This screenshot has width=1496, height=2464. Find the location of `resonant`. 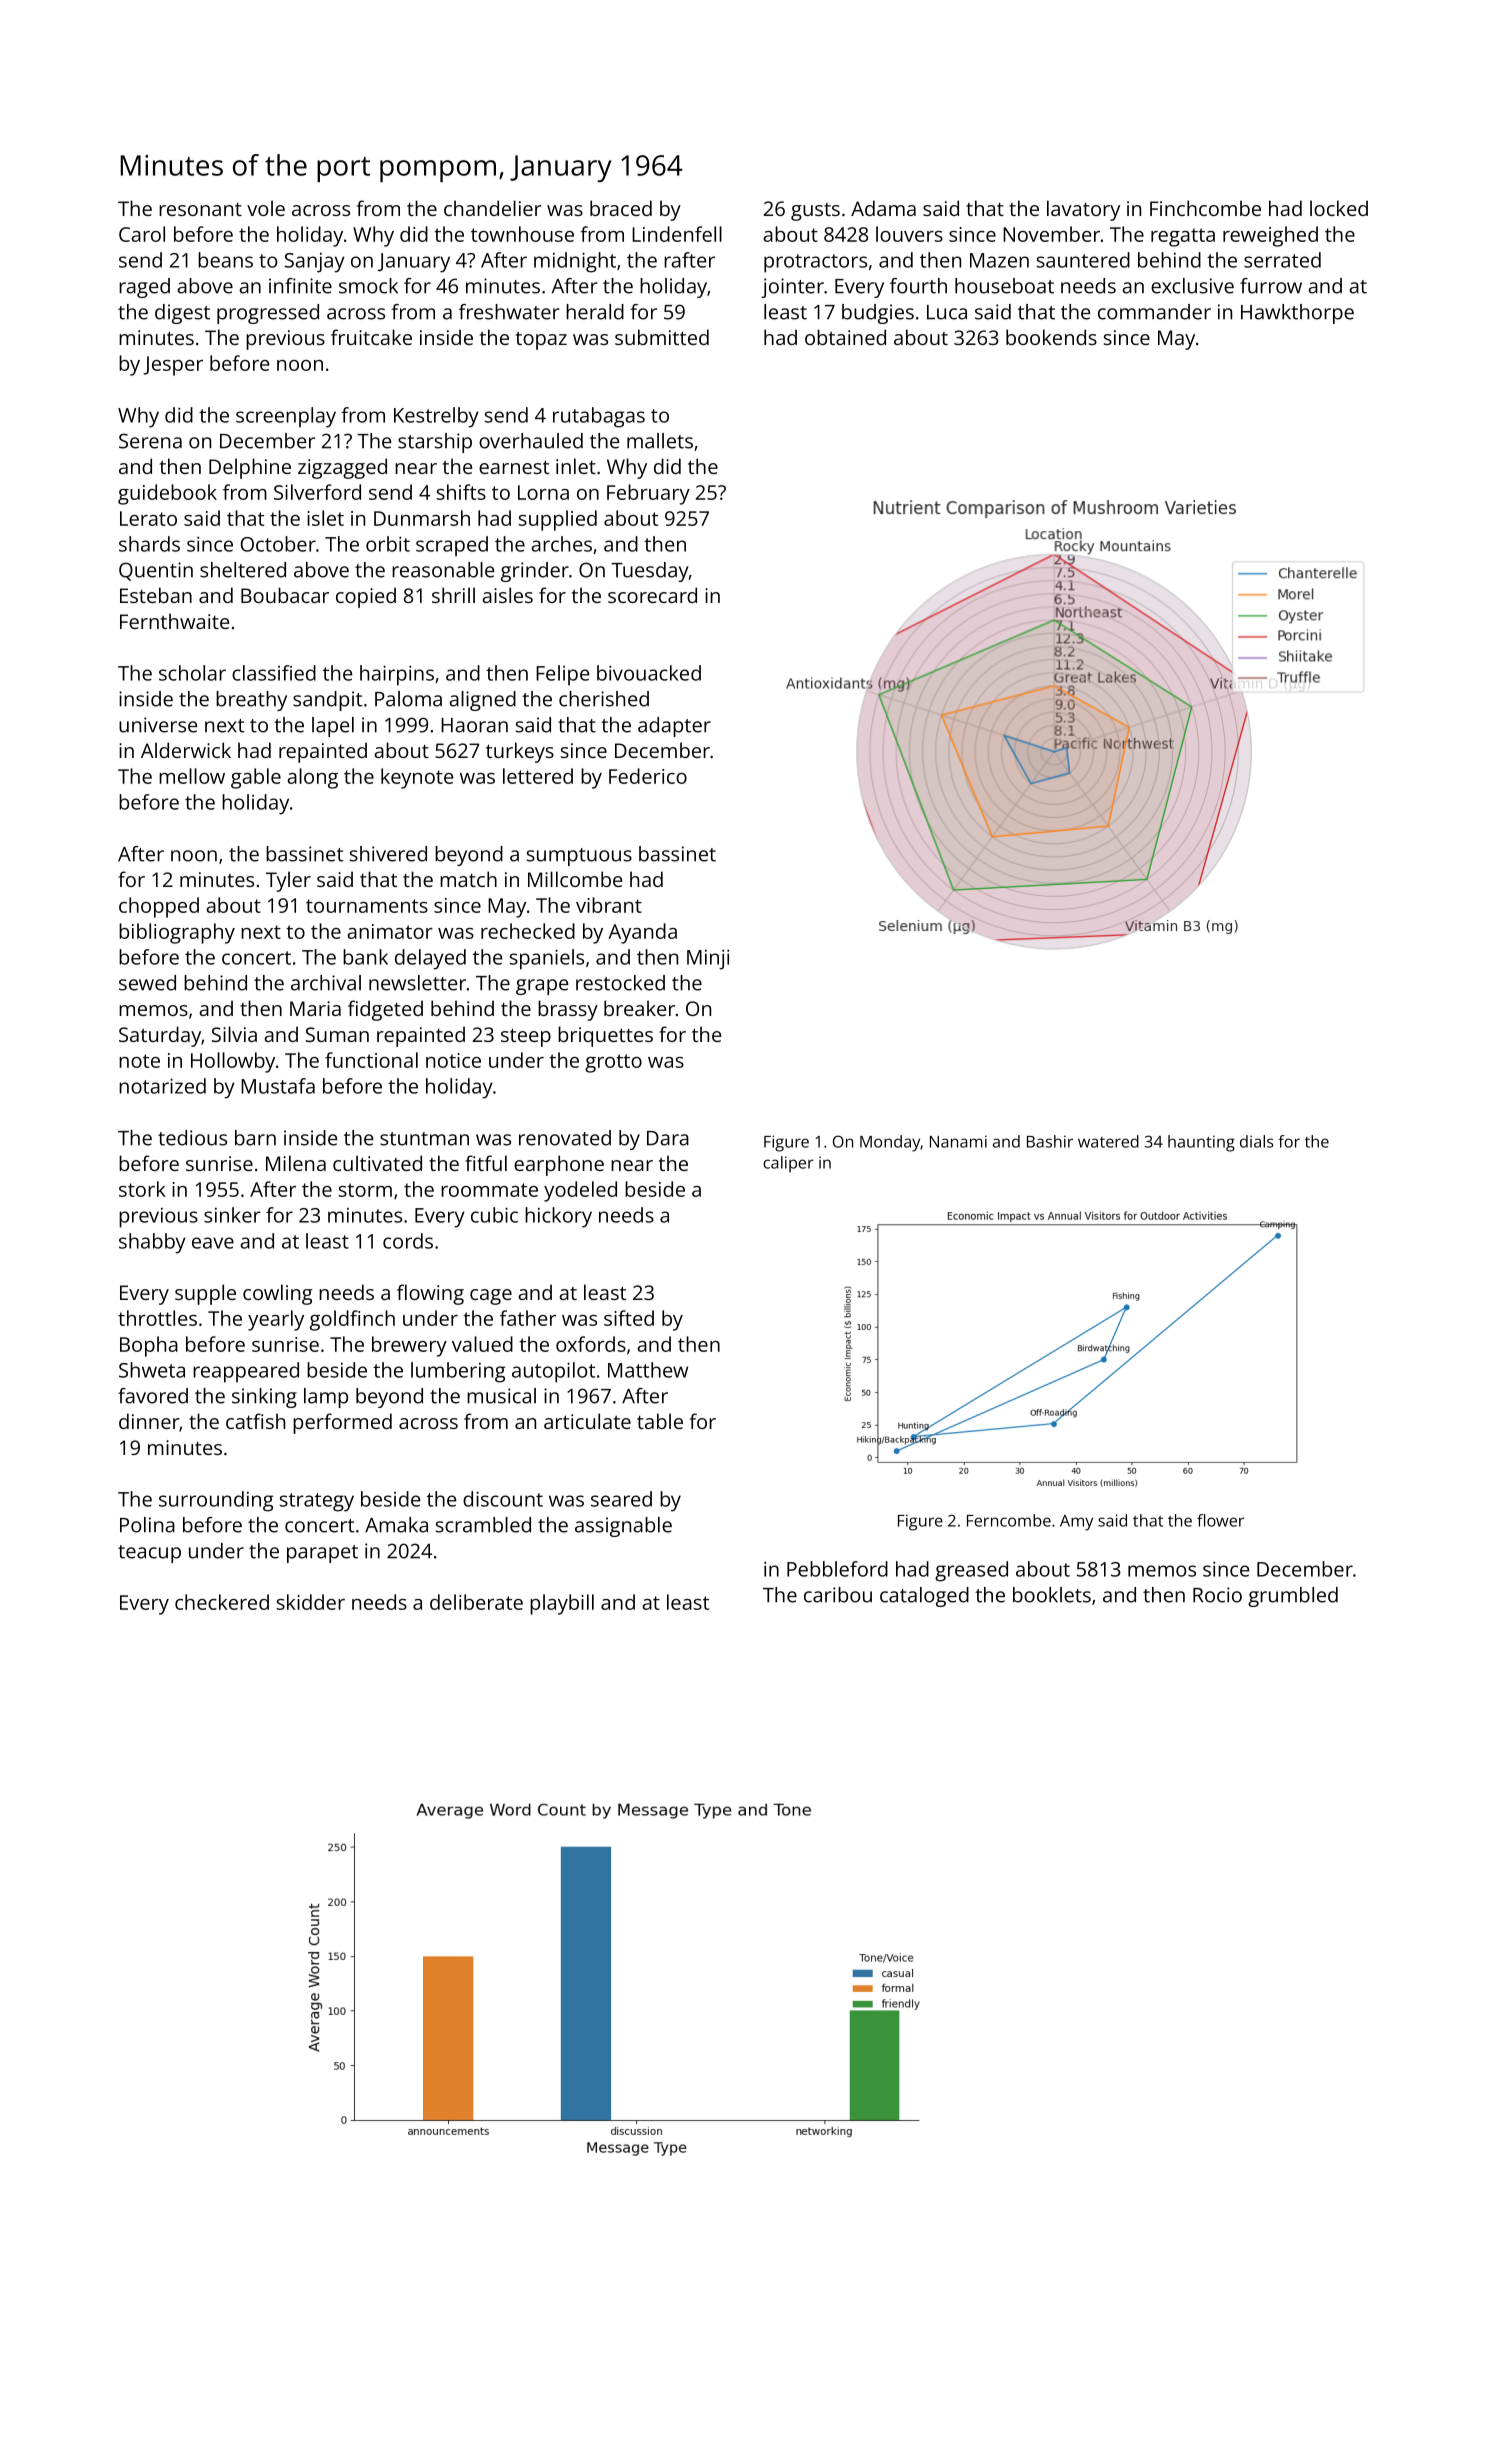

resonant is located at coordinates (200, 209).
